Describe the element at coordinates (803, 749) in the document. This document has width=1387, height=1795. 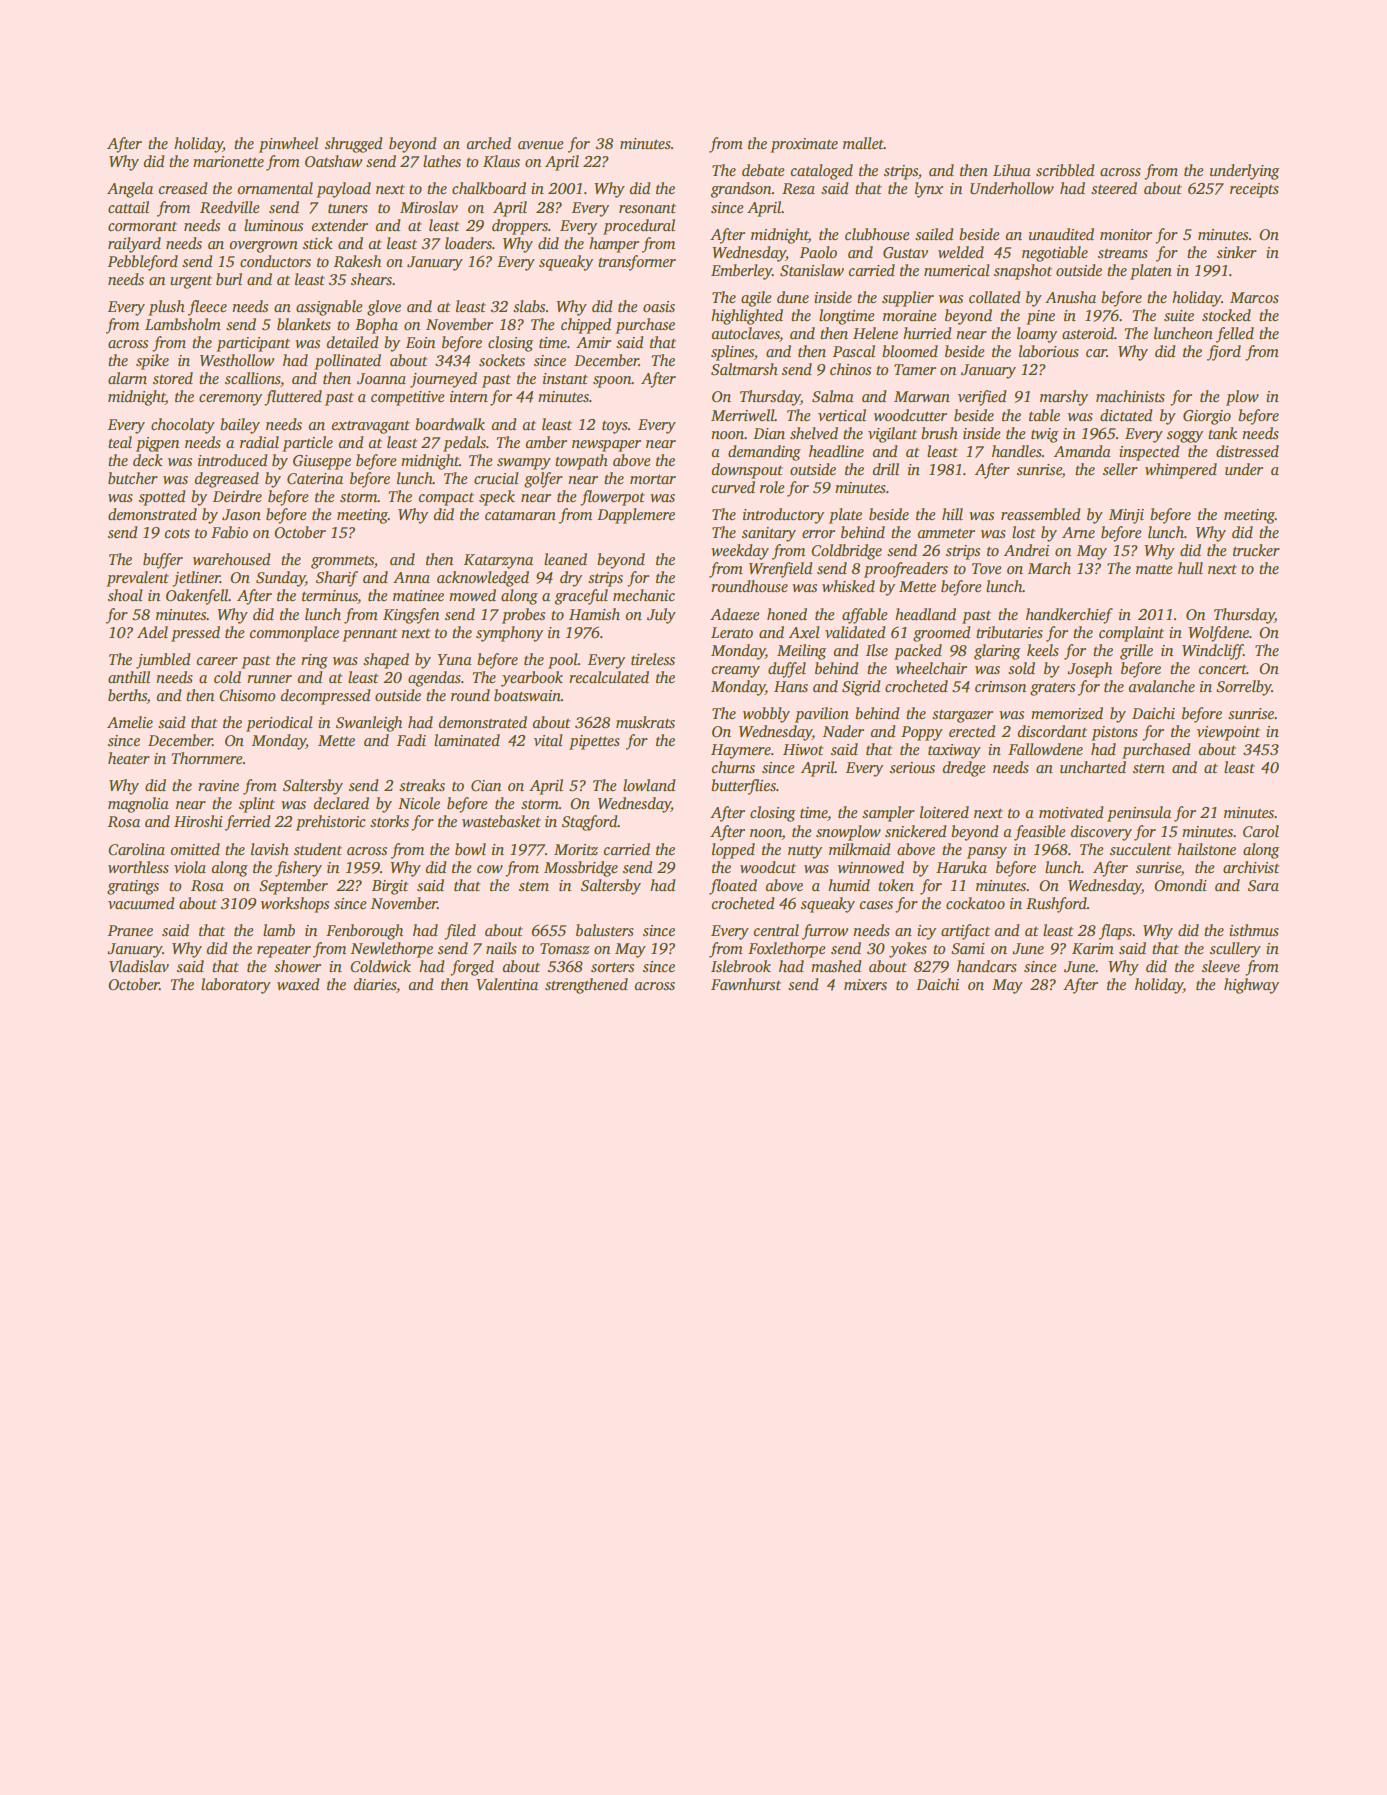
I see `Hiwot` at that location.
